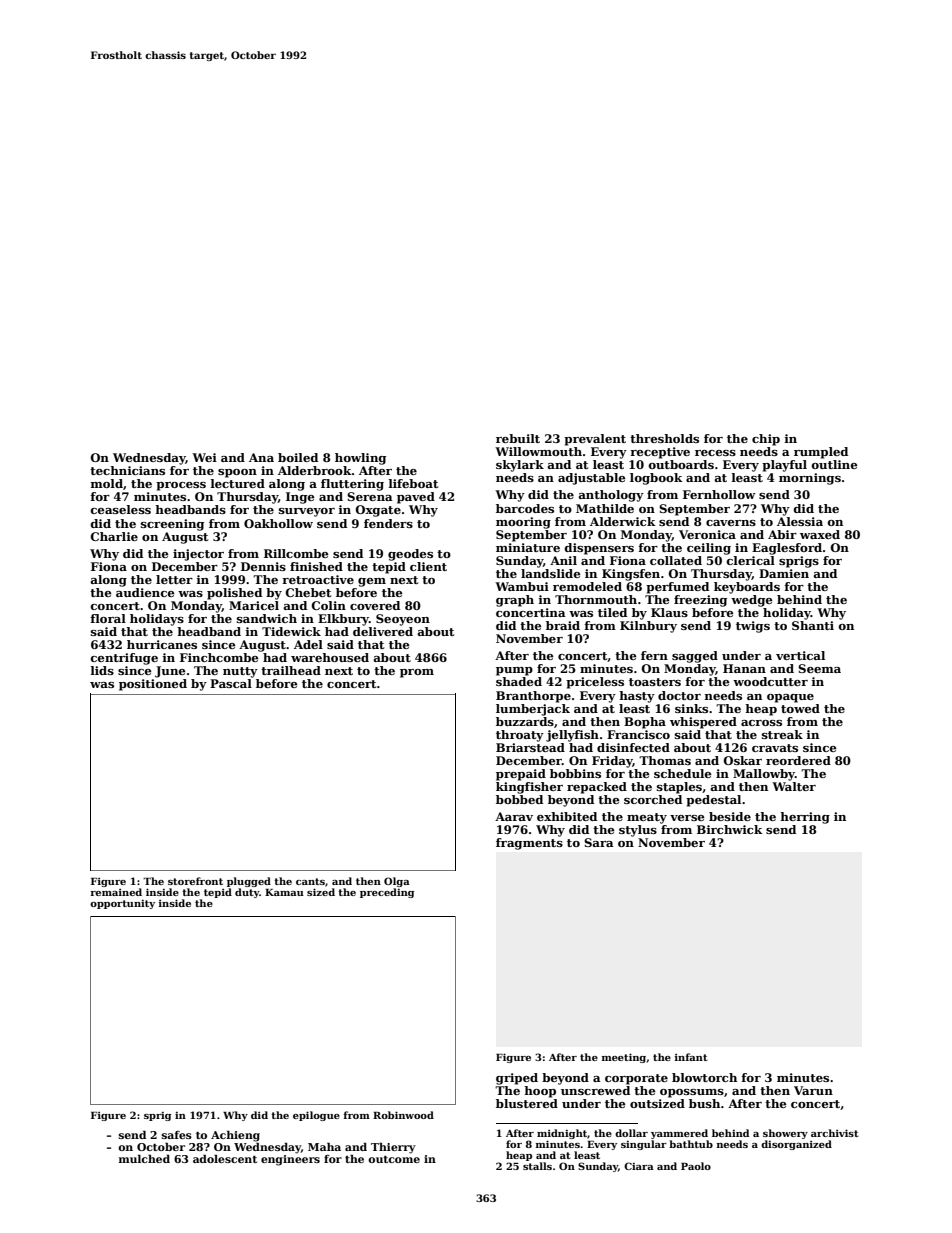  Describe the element at coordinates (298, 457) in the document. I see `boiled` at that location.
